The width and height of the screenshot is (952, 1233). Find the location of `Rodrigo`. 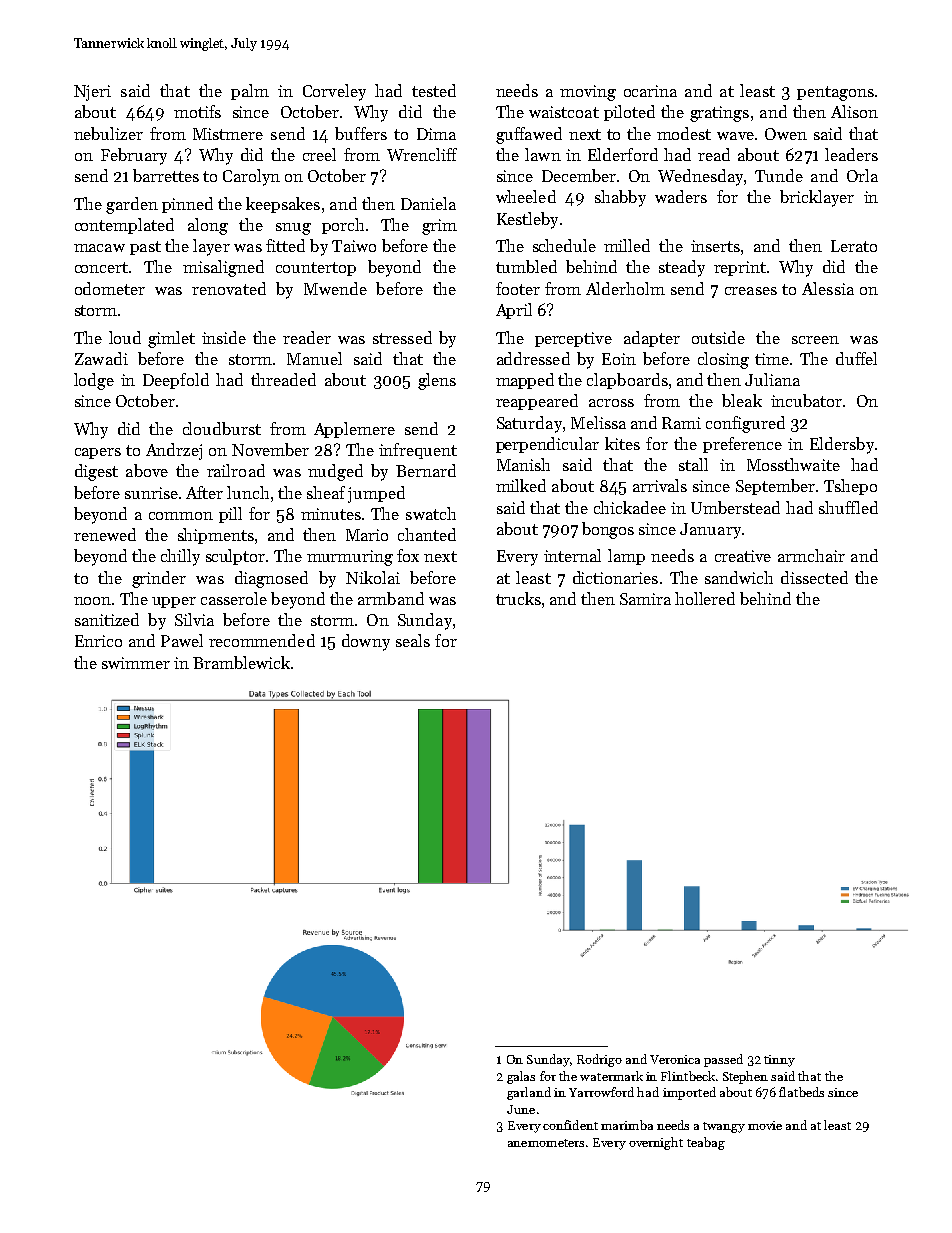

Rodrigo is located at coordinates (599, 1060).
